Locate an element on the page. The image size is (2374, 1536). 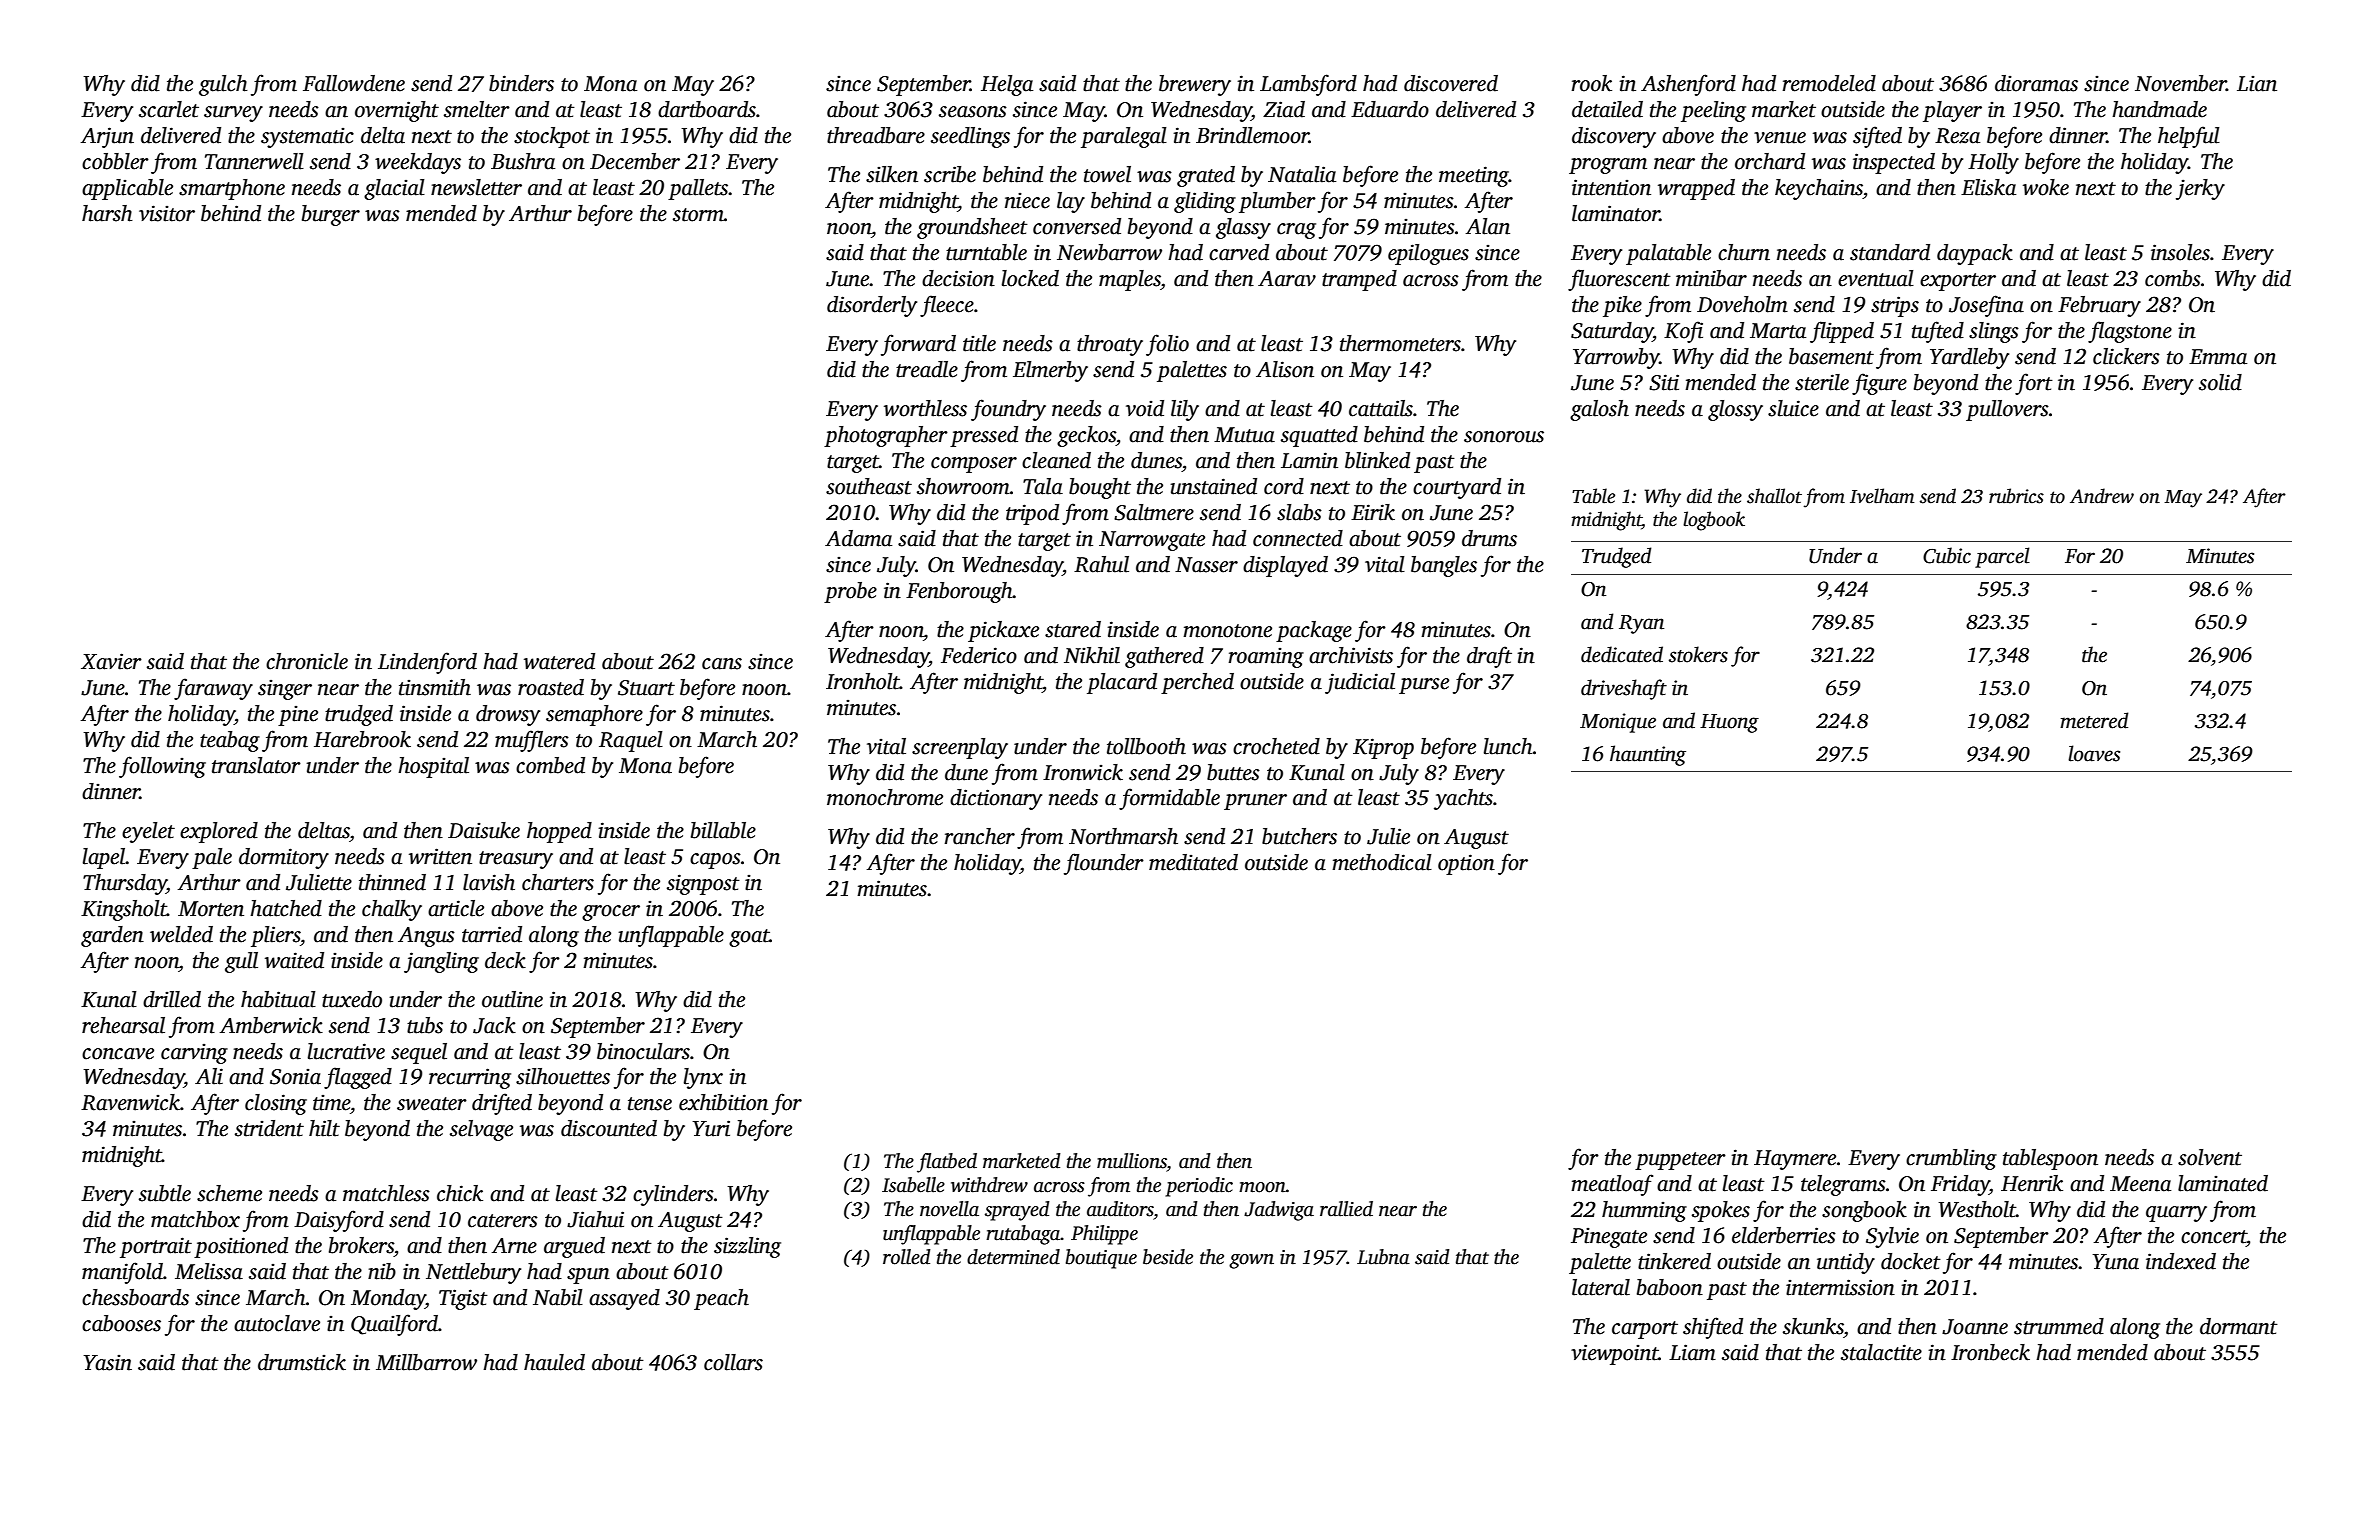
discovered is located at coordinates (1451, 83).
